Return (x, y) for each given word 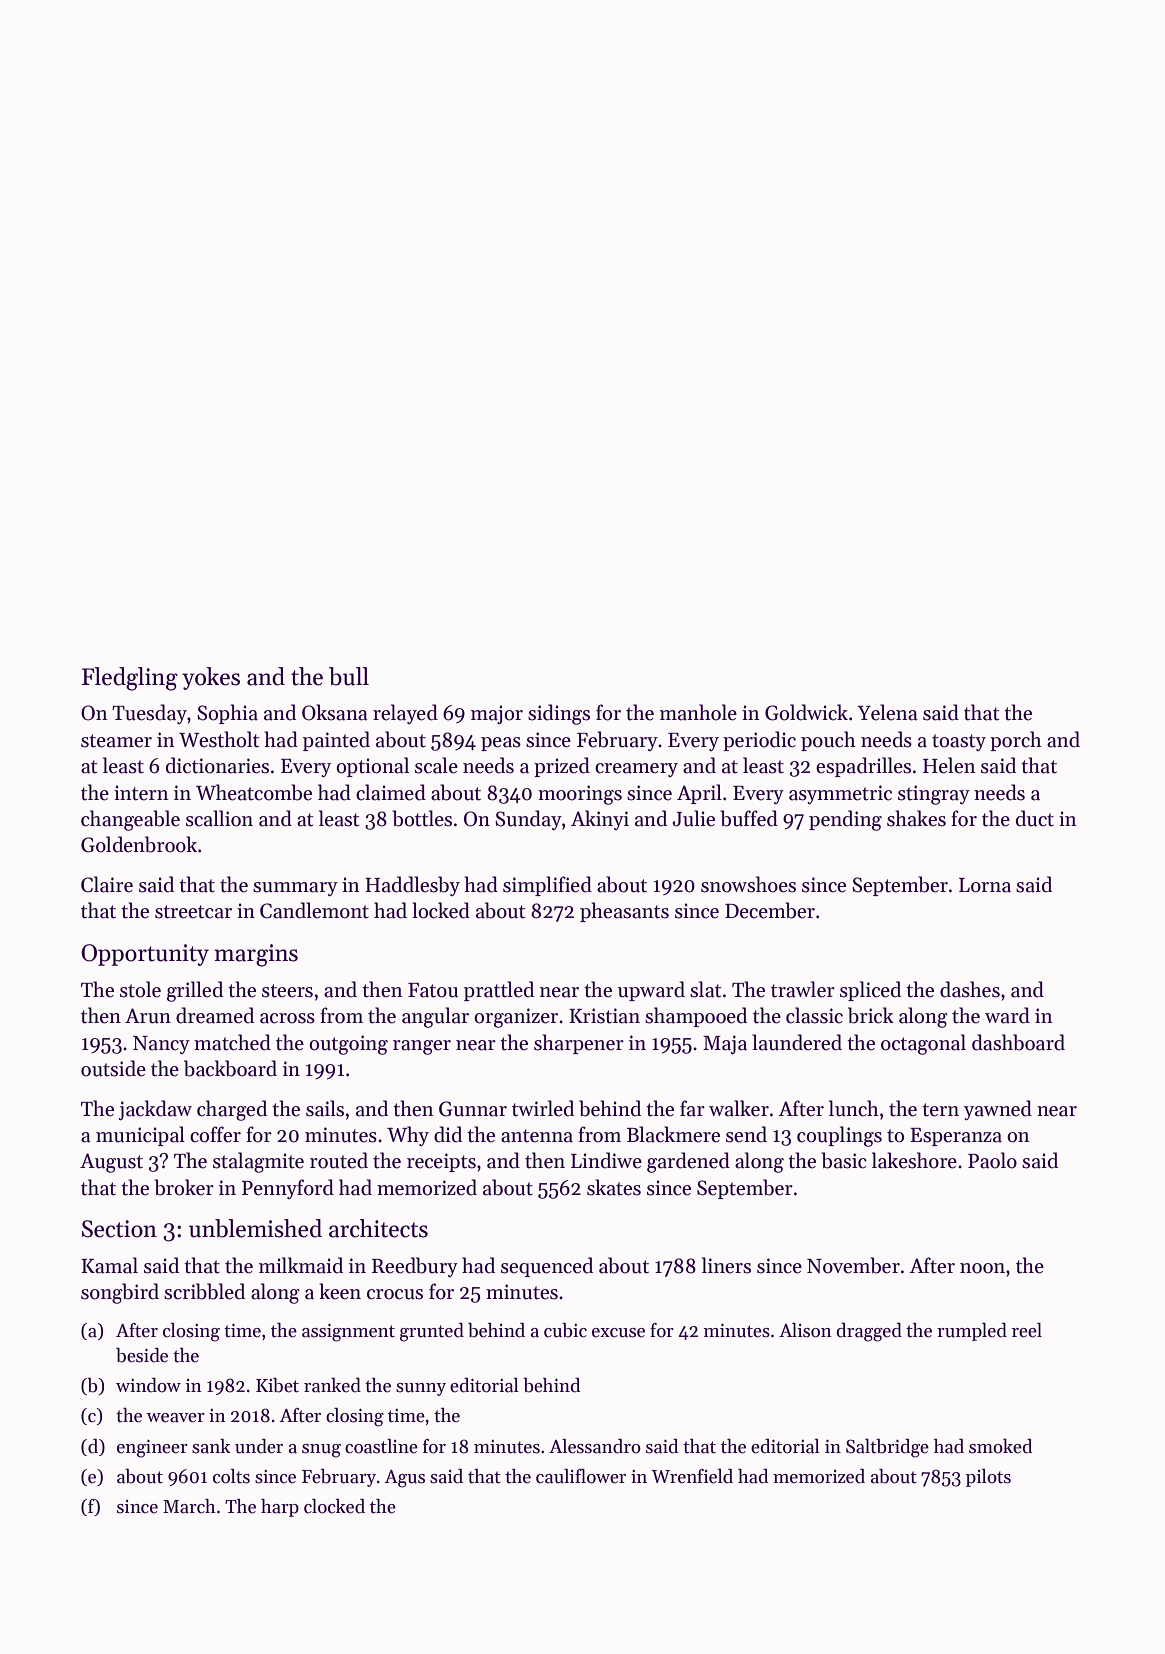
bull (349, 676)
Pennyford (288, 1189)
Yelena (887, 712)
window (148, 1385)
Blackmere (673, 1134)
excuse (618, 1333)
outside (113, 1068)
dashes (970, 989)
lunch (854, 1108)
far (692, 1108)
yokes (211, 678)
